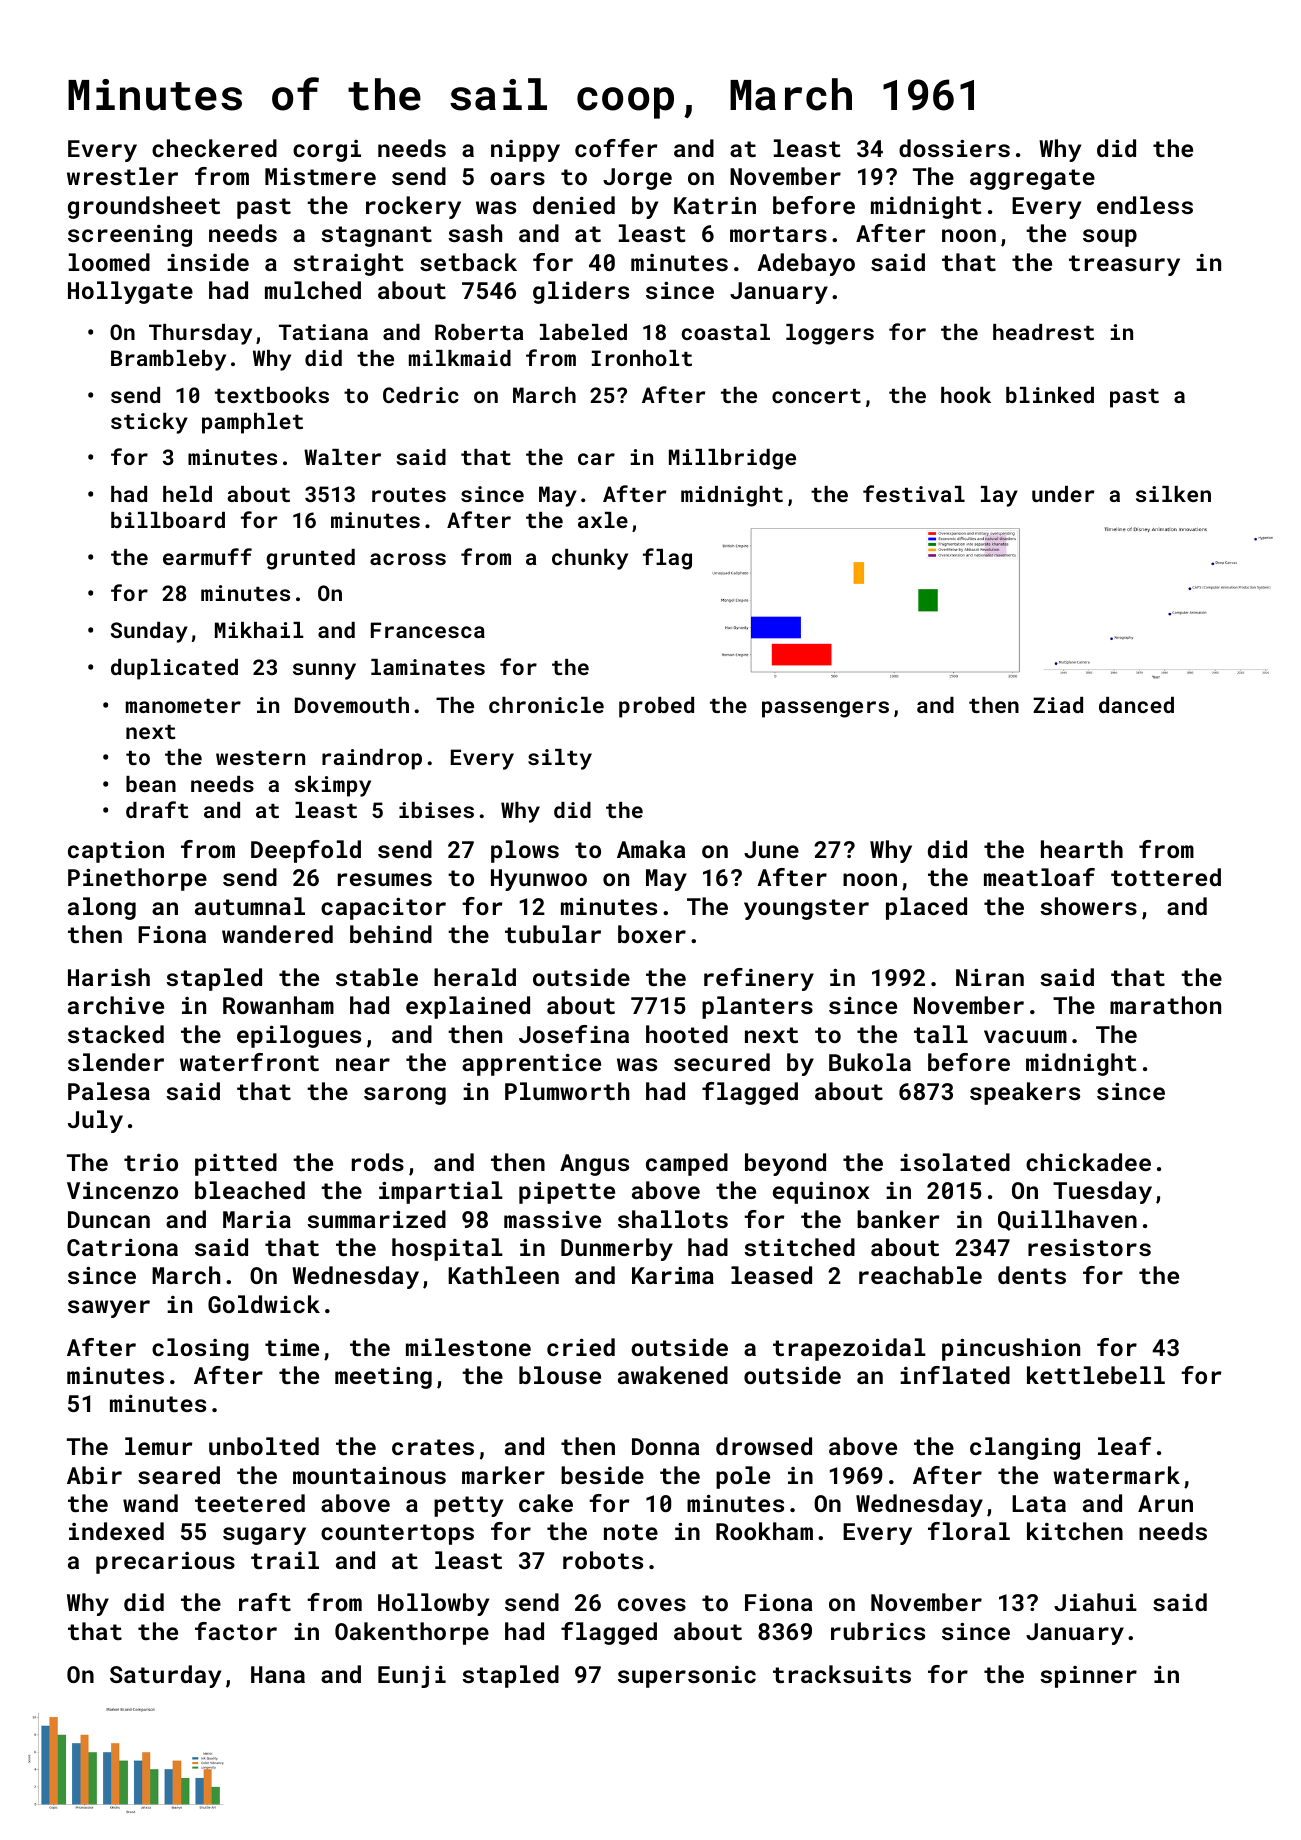 The height and width of the screenshot is (1840, 1301). What do you see at coordinates (327, 151) in the screenshot?
I see `corgi` at bounding box center [327, 151].
